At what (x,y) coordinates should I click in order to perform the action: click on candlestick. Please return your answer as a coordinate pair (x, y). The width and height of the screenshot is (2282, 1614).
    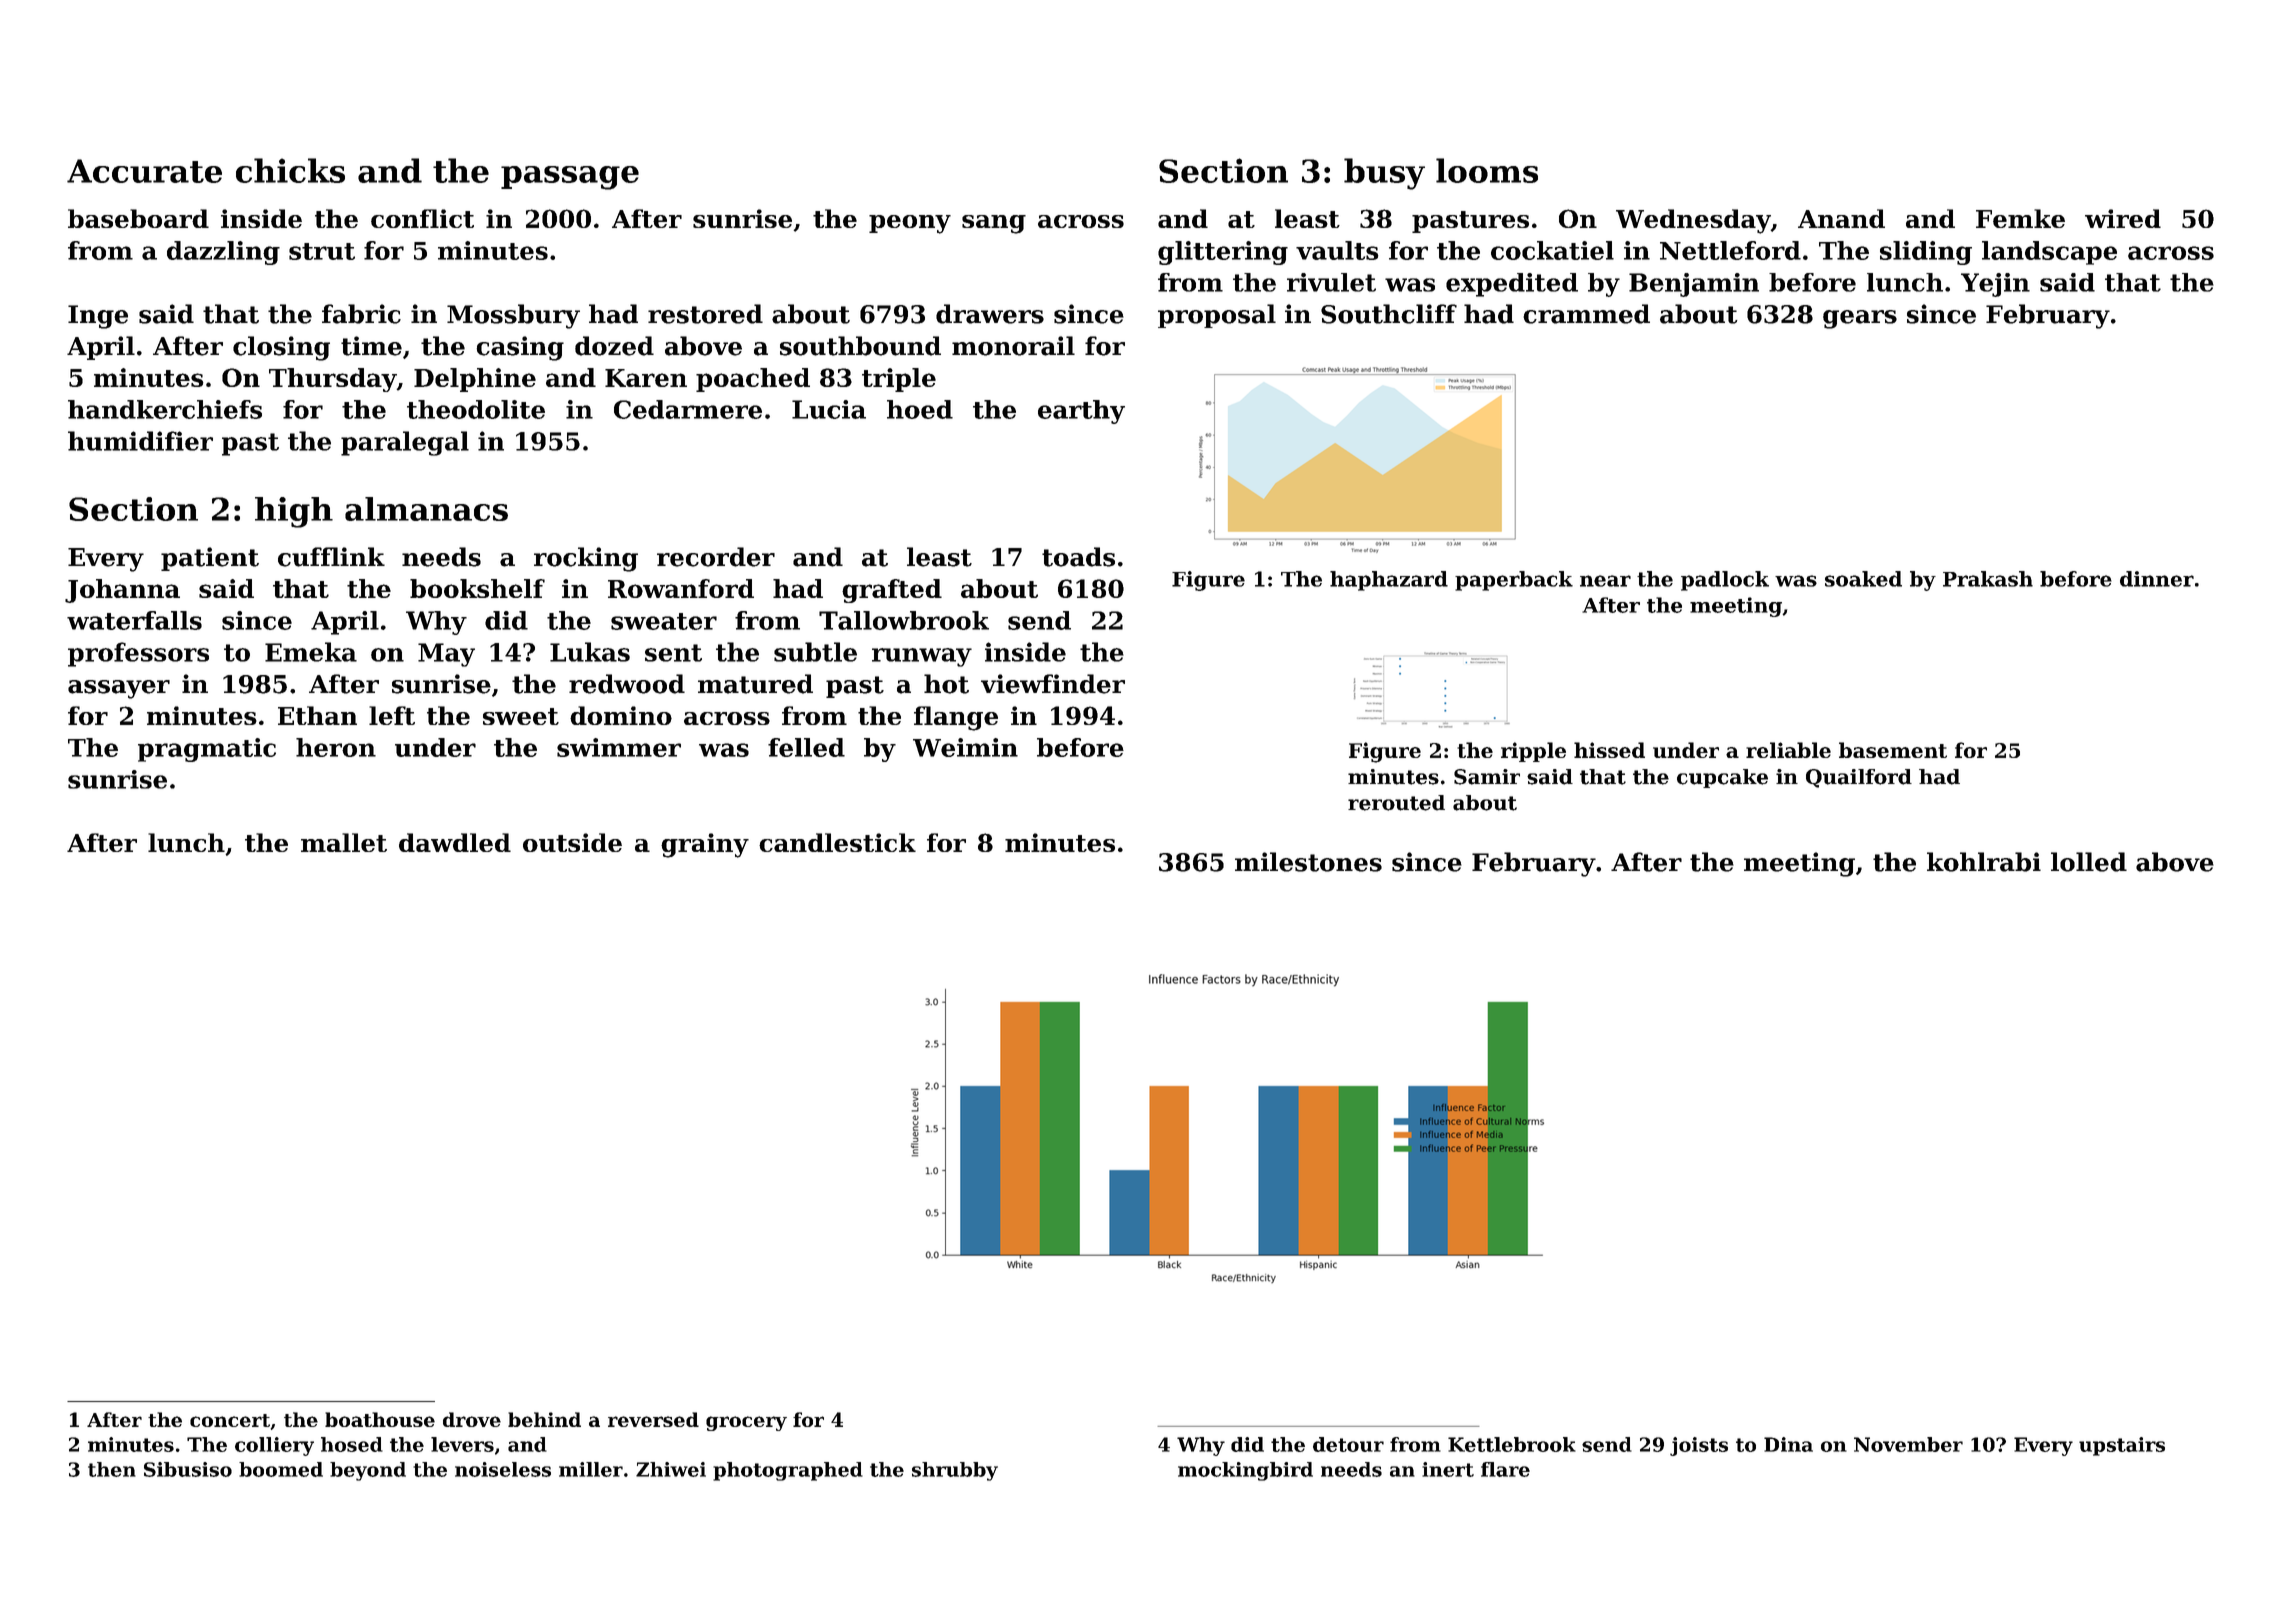
    Looking at the image, I should click on (837, 842).
